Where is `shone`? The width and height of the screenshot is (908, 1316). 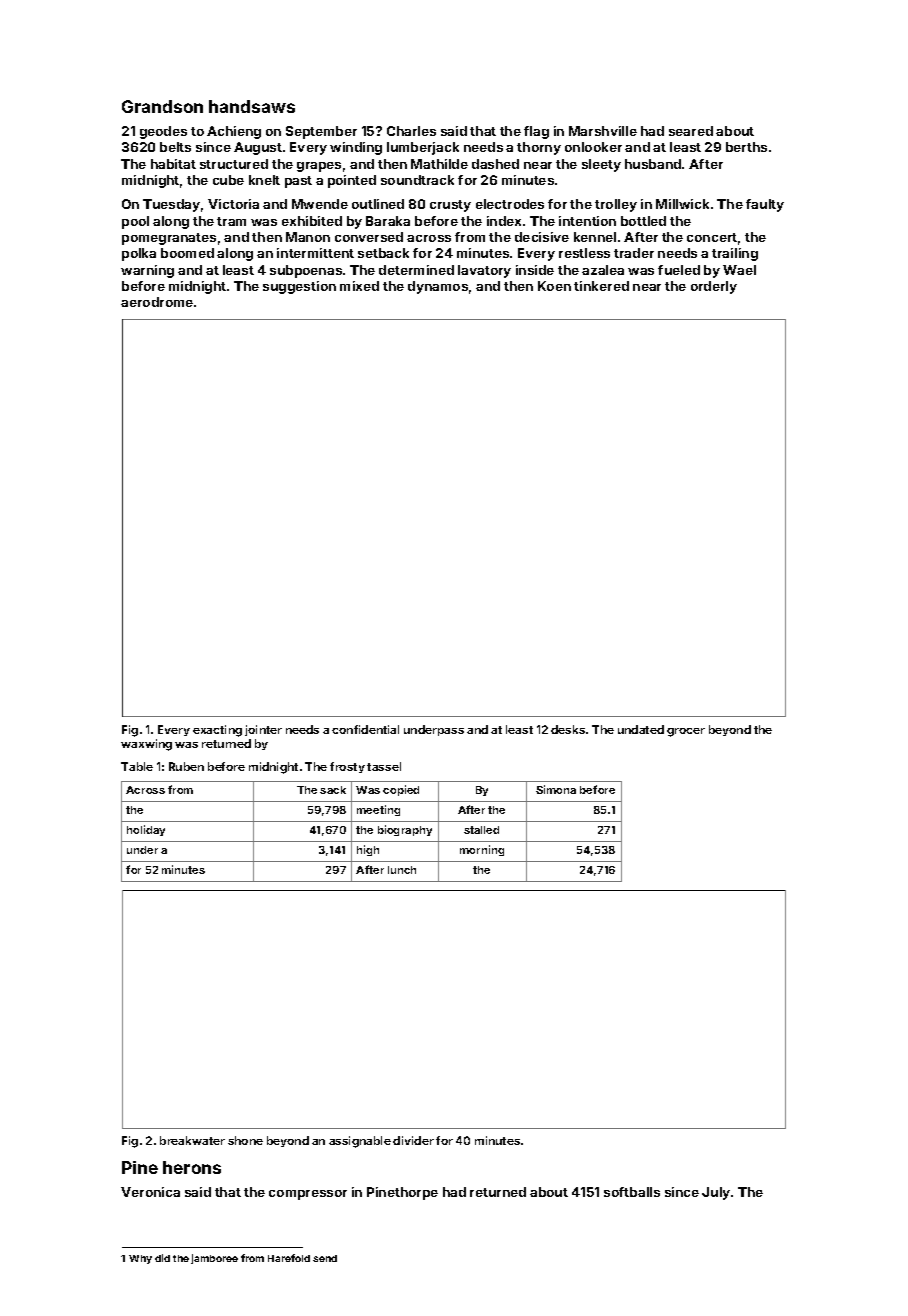
shone is located at coordinates (245, 1140).
